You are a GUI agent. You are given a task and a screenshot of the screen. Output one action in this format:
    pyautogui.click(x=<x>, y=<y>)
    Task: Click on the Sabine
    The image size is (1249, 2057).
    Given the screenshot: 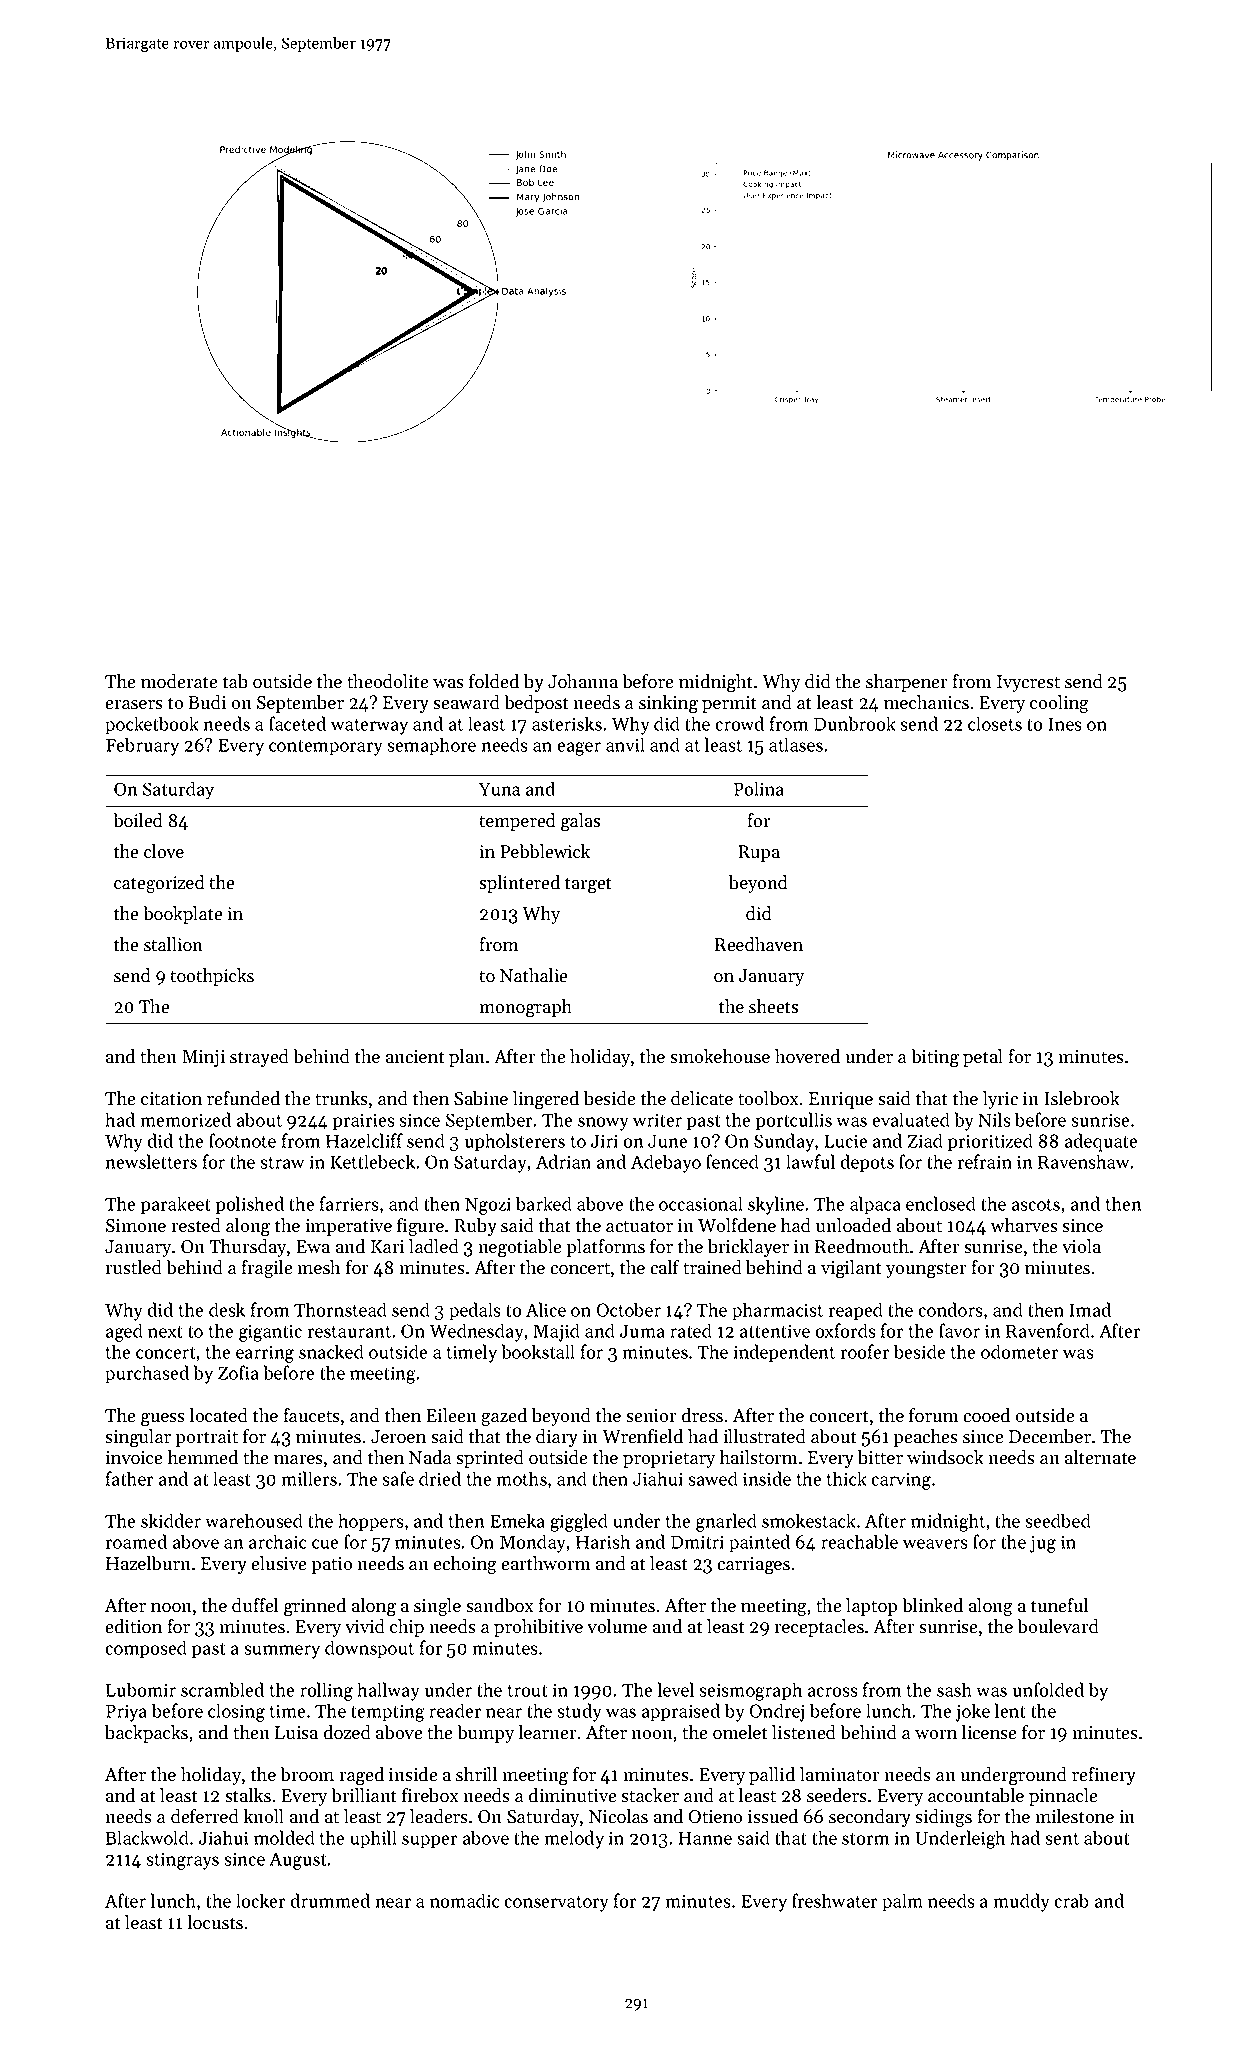 What is the action you would take?
    pyautogui.click(x=481, y=1098)
